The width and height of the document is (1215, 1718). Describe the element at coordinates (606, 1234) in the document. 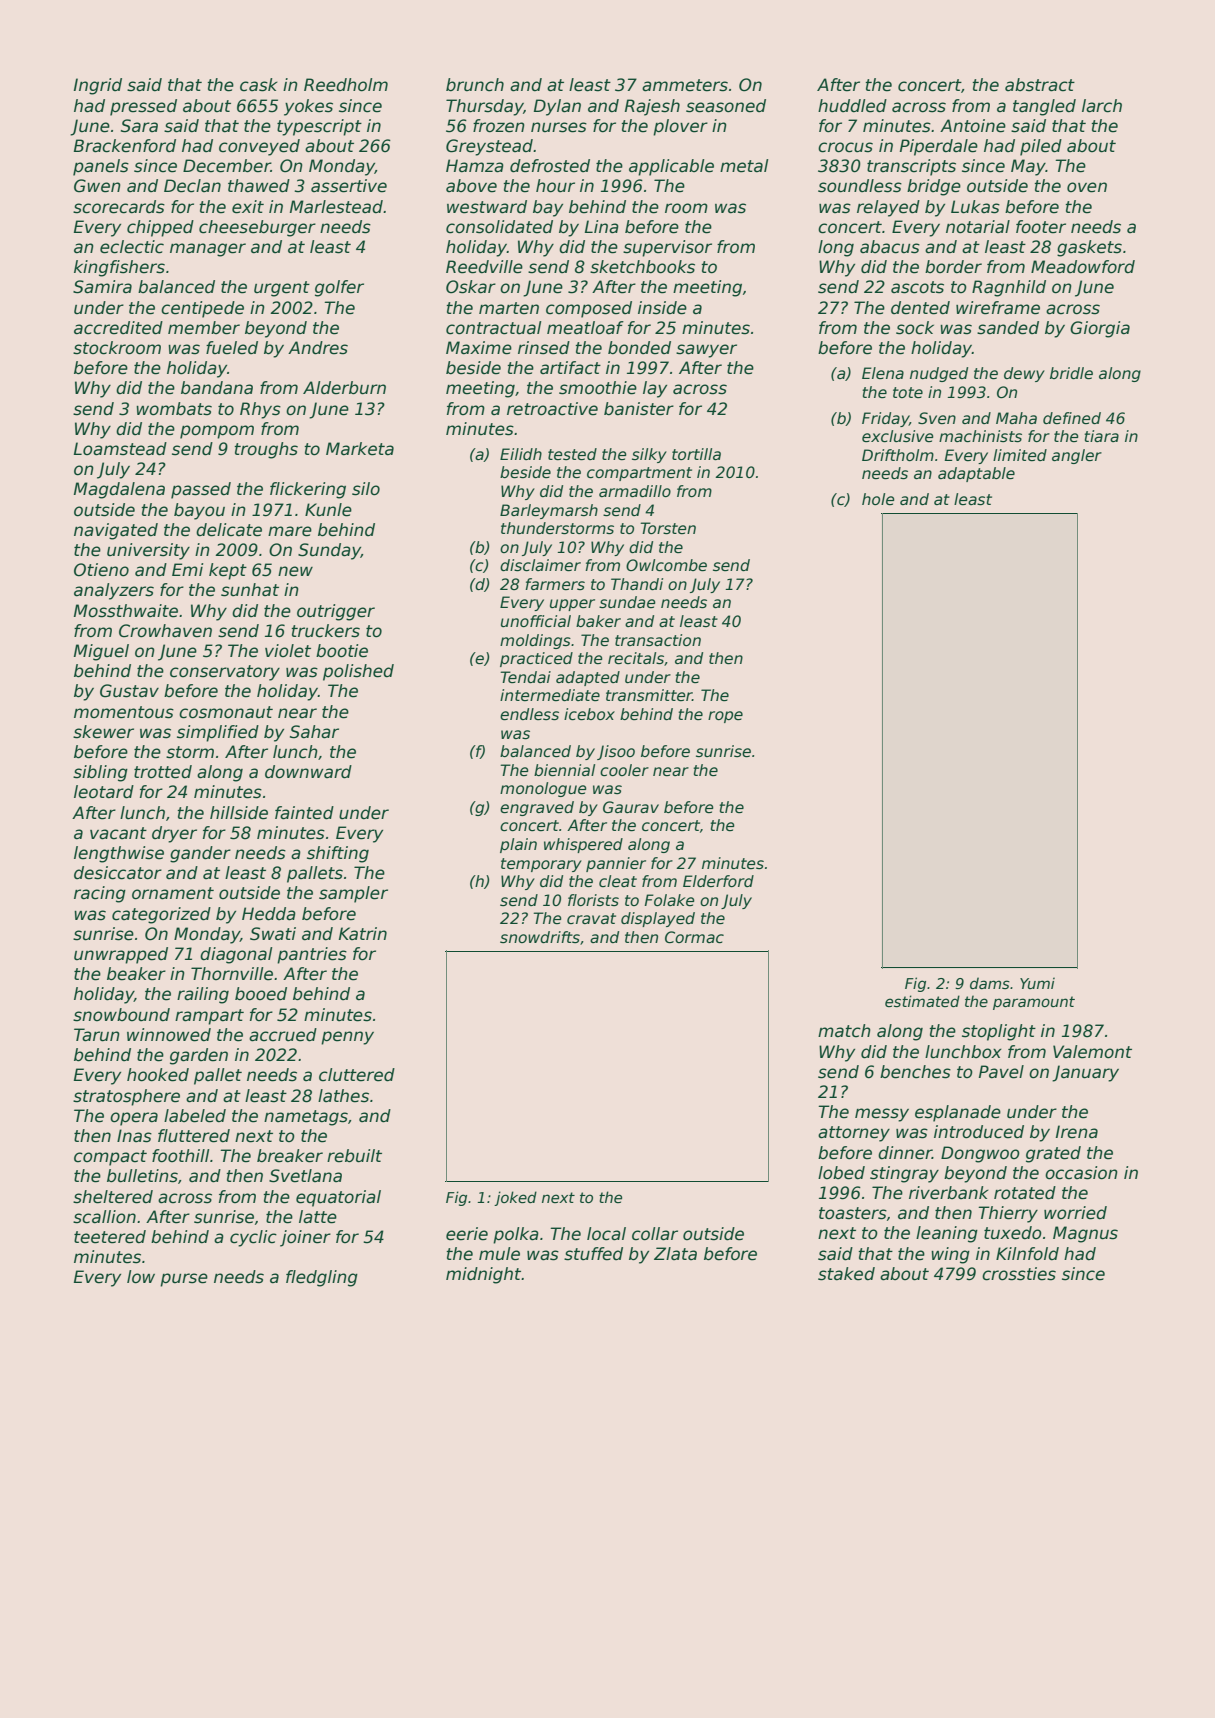

I see `local` at that location.
